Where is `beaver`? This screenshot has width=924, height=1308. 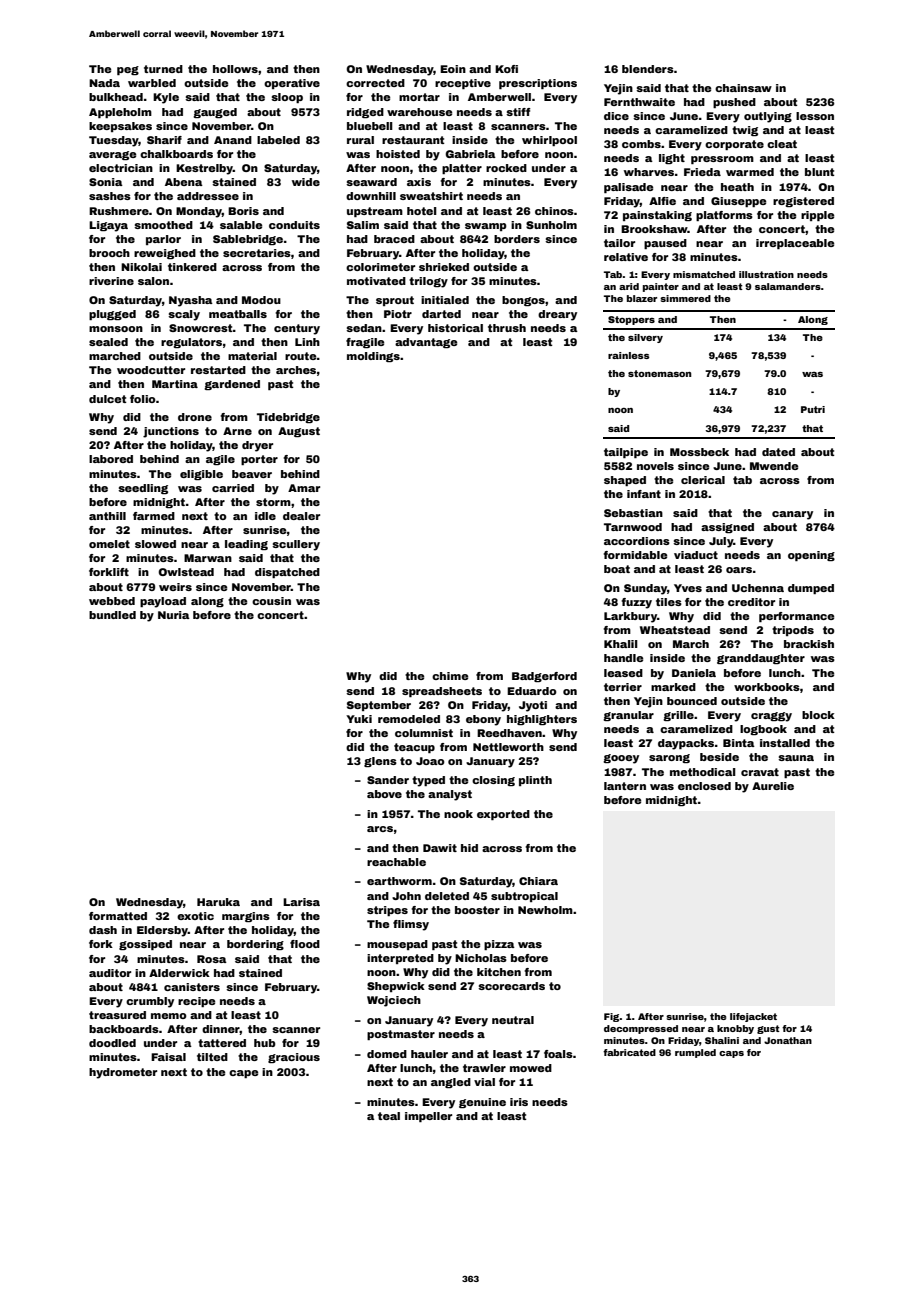
beaver is located at coordinates (252, 474).
